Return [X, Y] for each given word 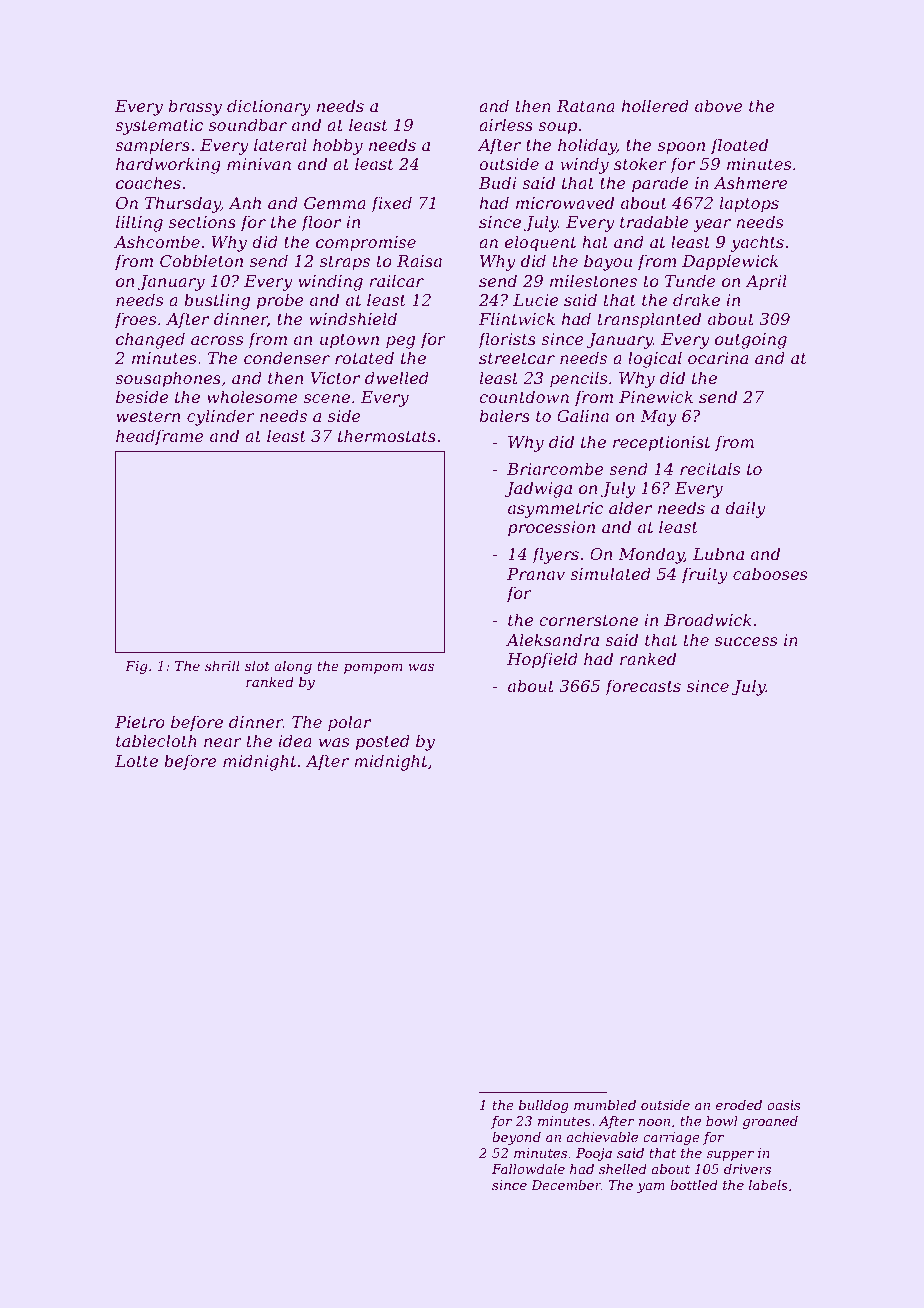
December [566, 1185]
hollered [655, 105]
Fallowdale [528, 1169]
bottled [694, 1185]
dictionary [269, 107]
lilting [139, 223]
